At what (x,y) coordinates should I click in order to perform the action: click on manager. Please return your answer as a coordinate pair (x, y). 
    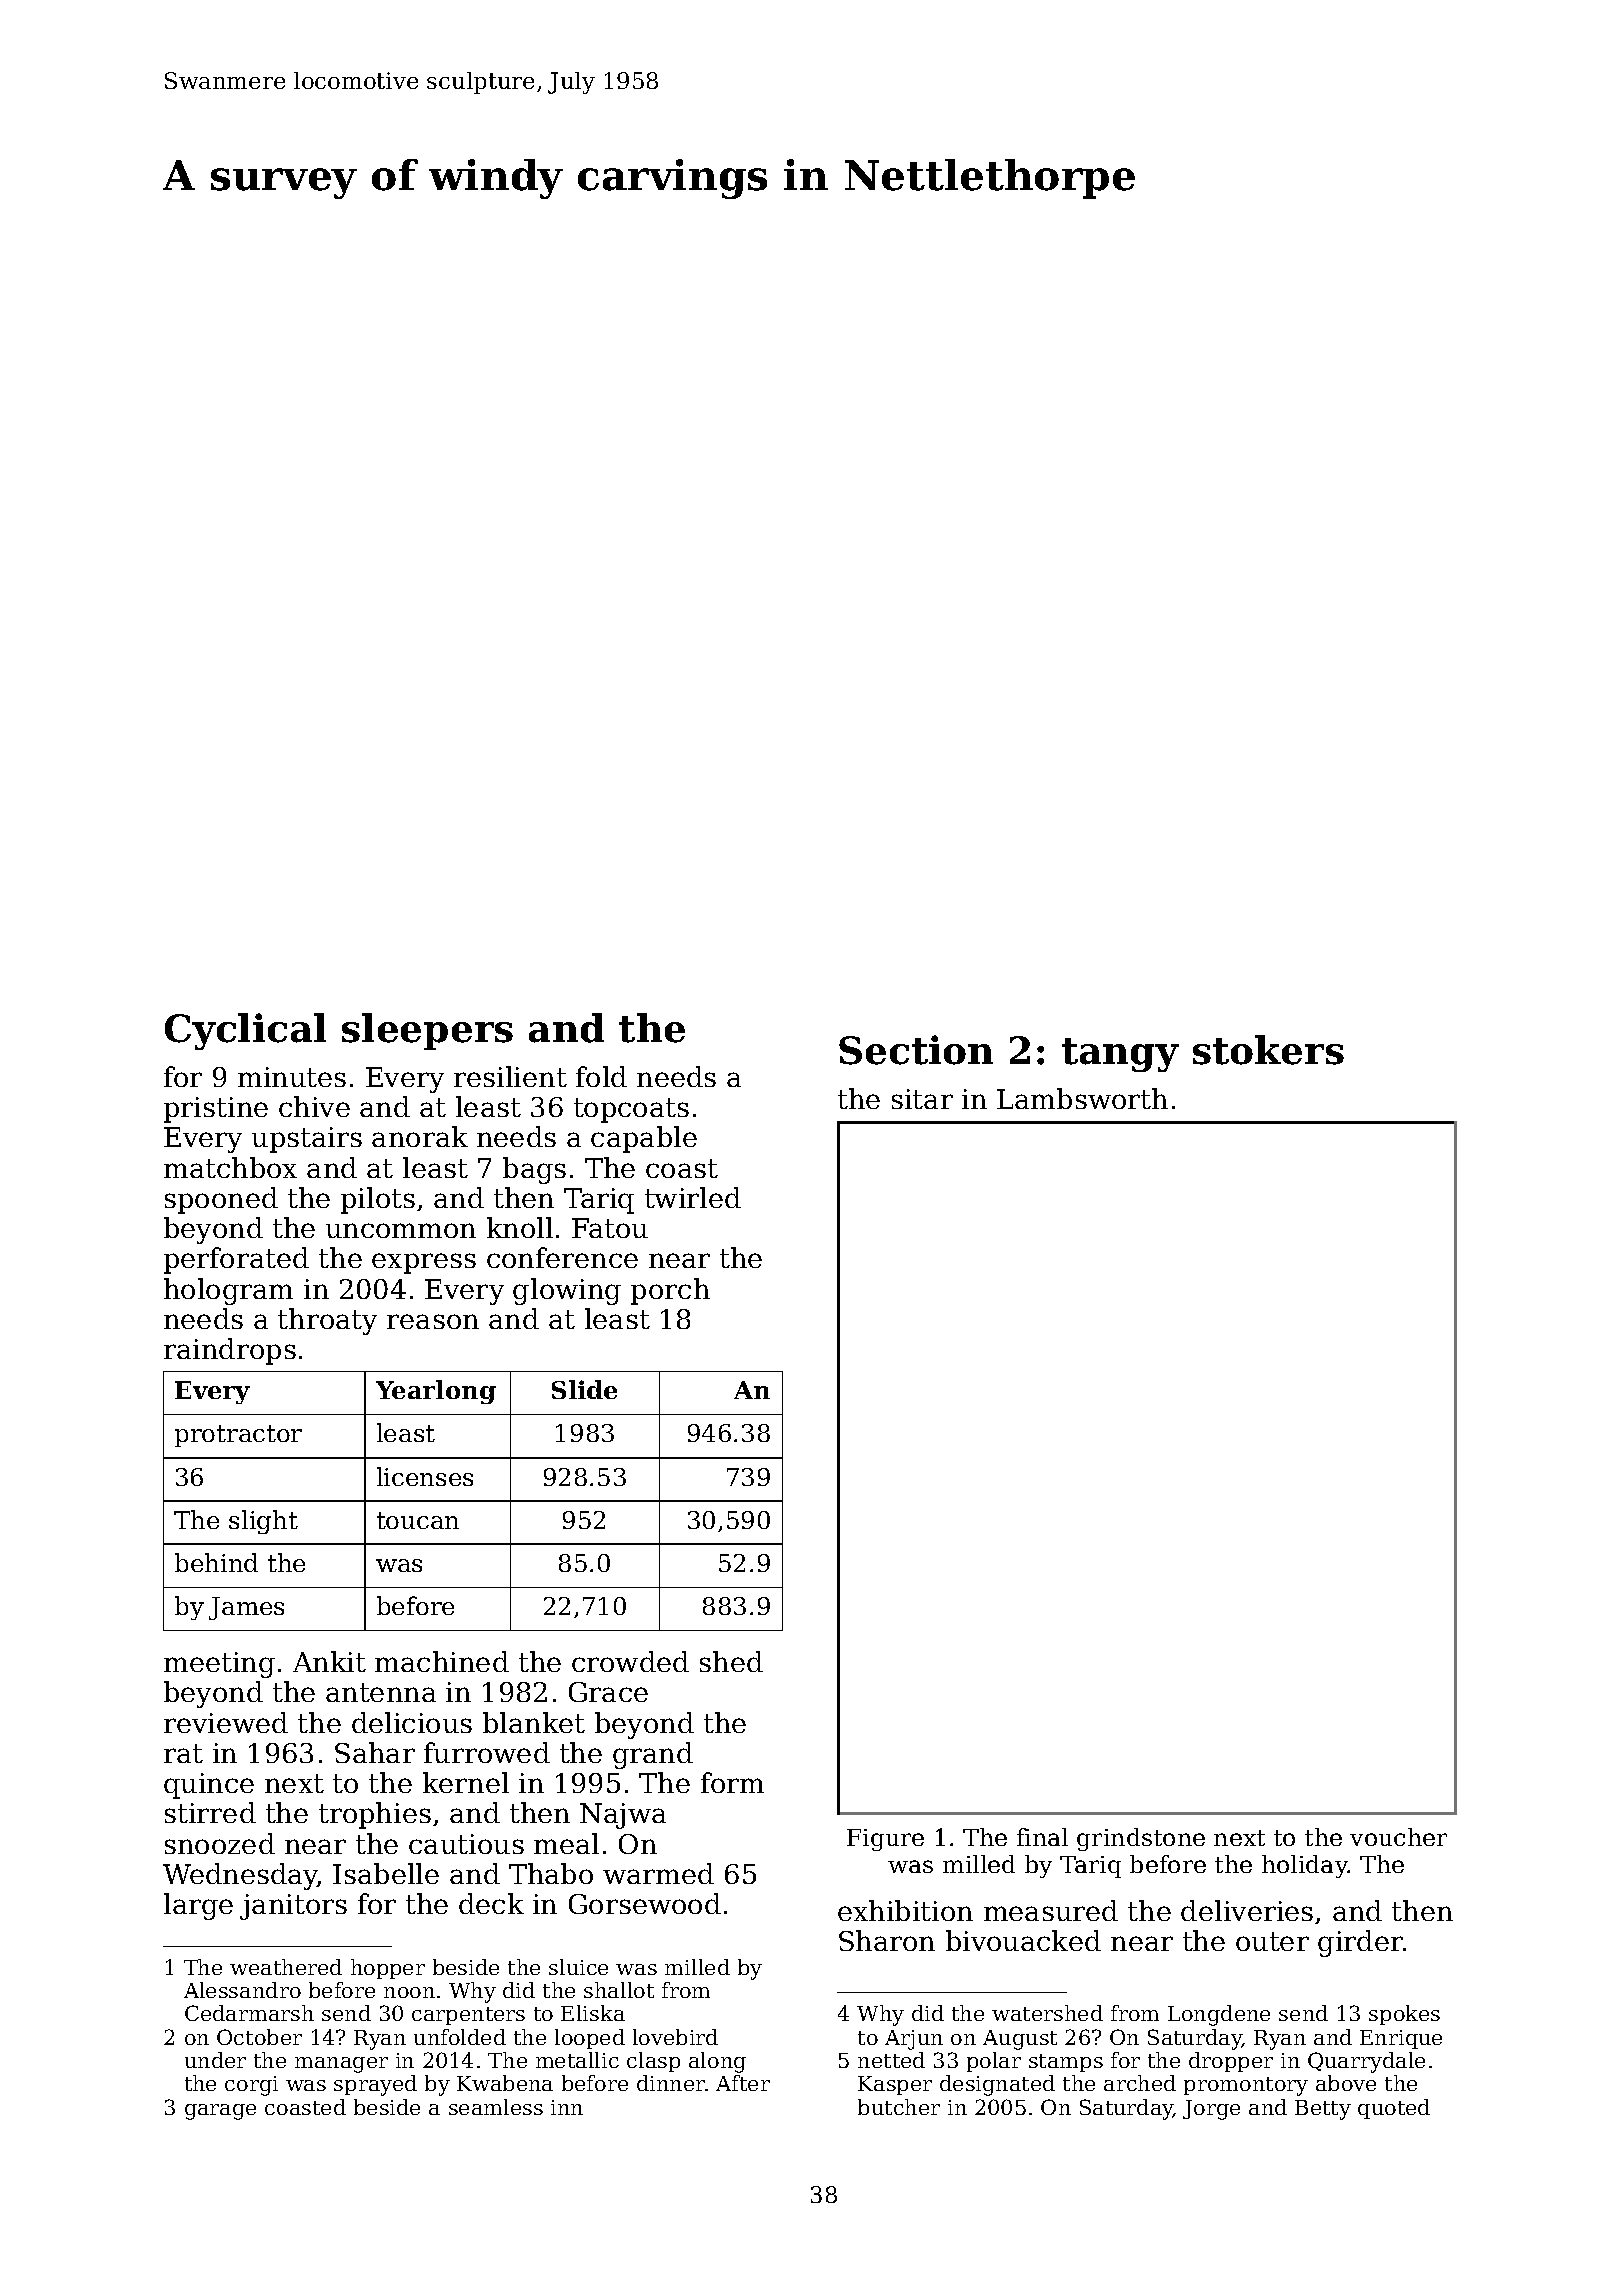
    Looking at the image, I should click on (341, 2065).
